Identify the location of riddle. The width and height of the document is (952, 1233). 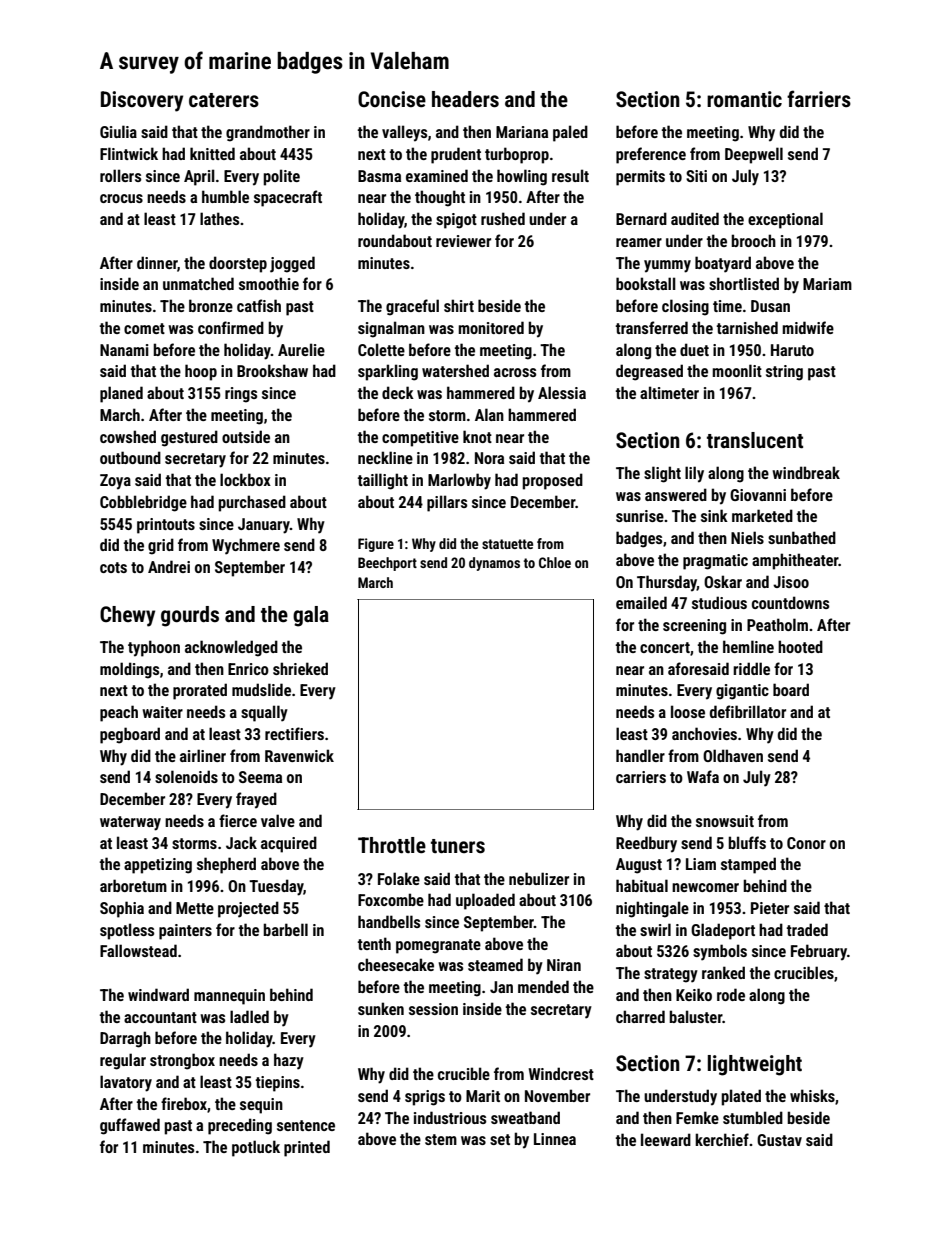
(751, 668).
